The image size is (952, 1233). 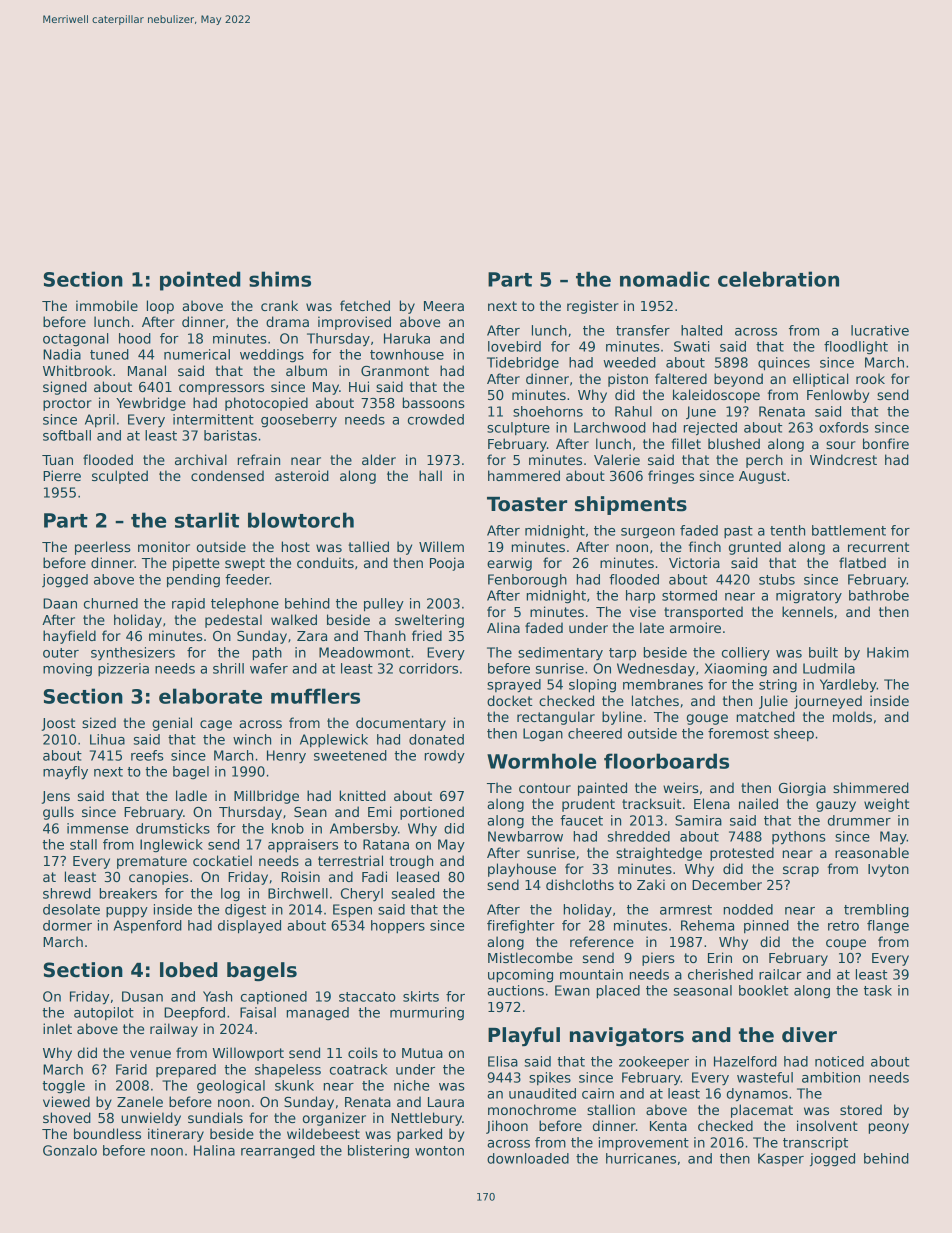 I want to click on Pierre, so click(x=62, y=475).
